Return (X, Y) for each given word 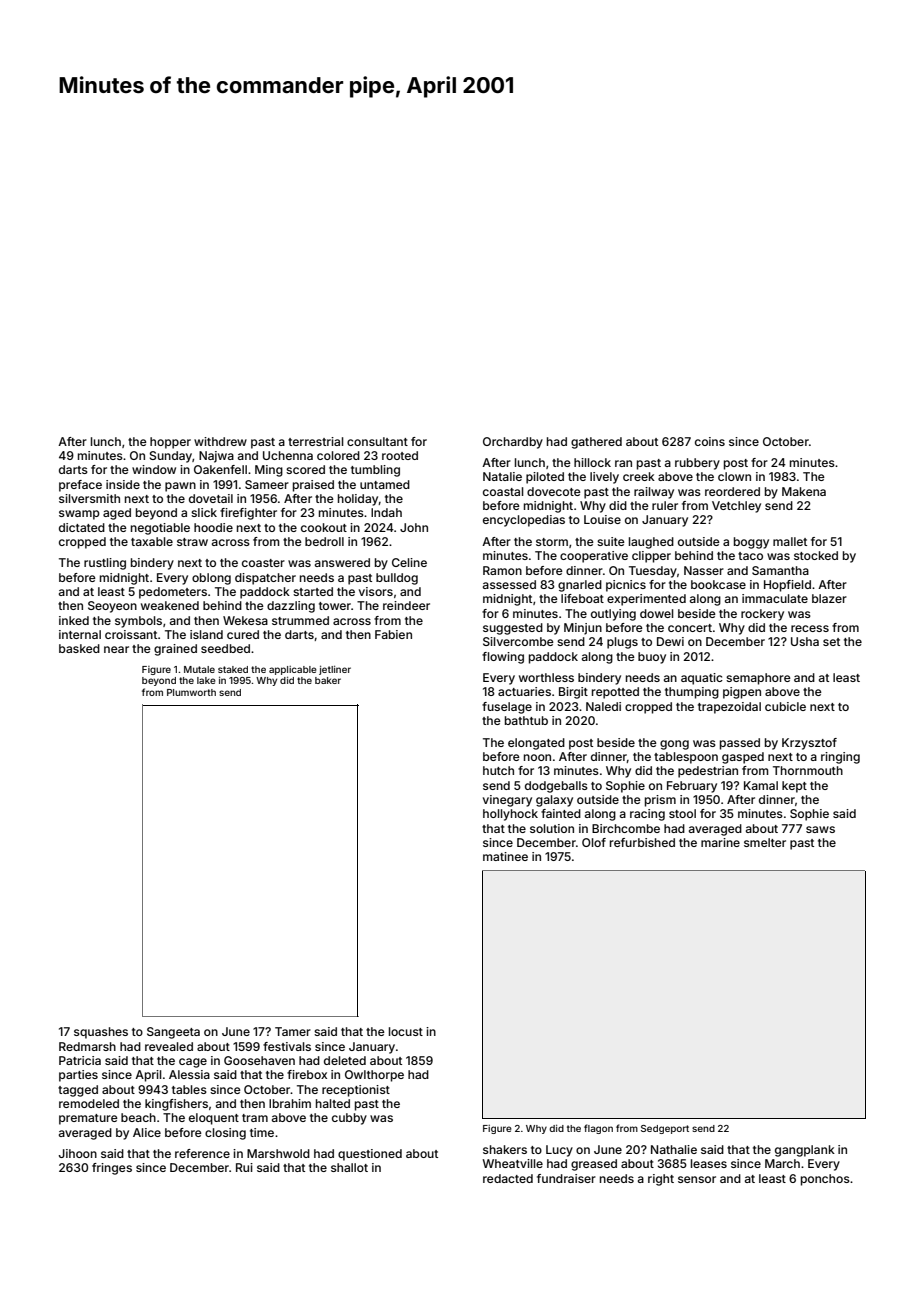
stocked (816, 555)
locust (406, 1031)
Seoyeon (112, 607)
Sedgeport (665, 1129)
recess (810, 628)
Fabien (393, 634)
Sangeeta (173, 1033)
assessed (509, 584)
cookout (324, 527)
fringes (112, 1169)
